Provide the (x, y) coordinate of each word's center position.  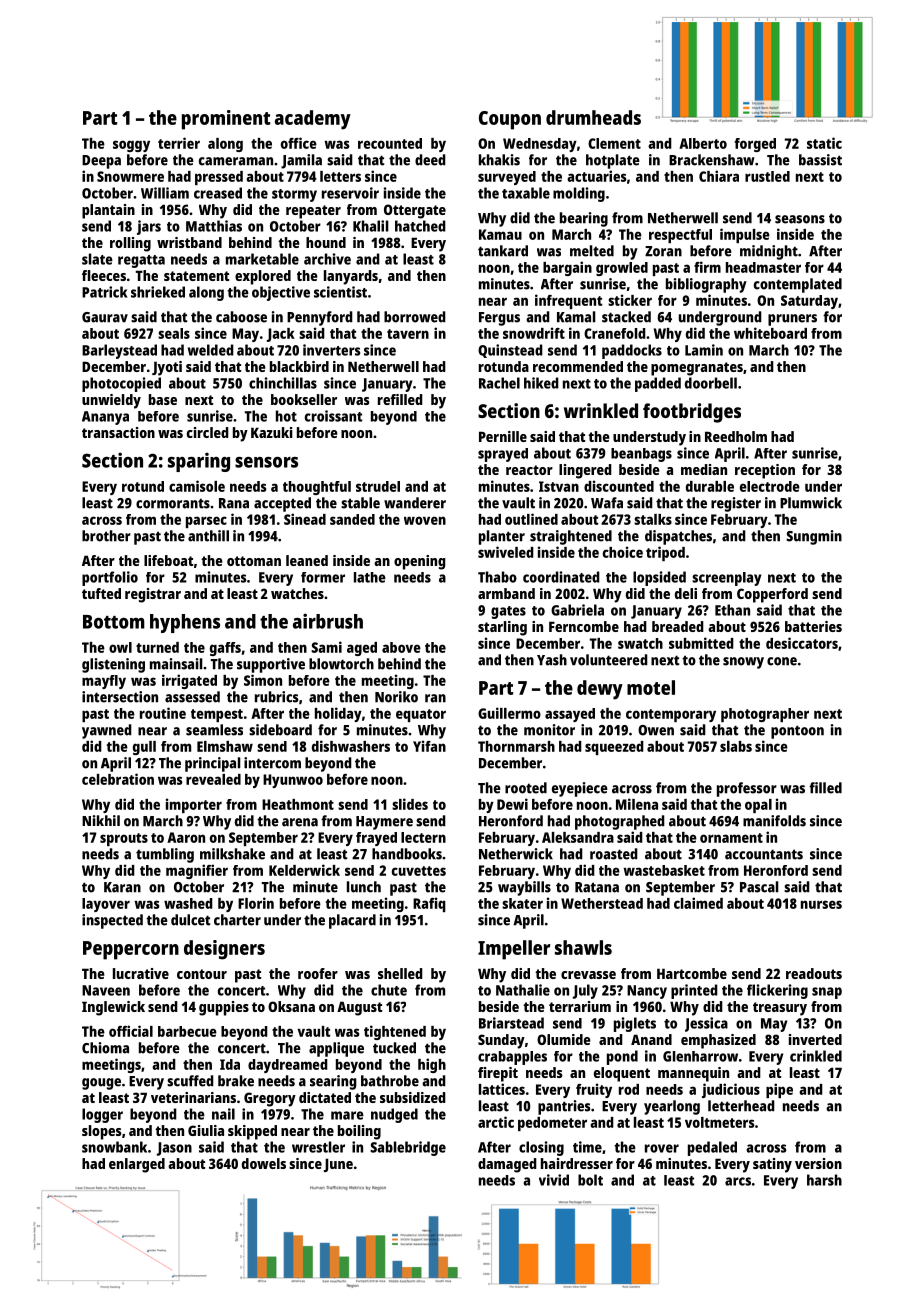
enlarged (137, 1165)
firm (707, 267)
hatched (420, 226)
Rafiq (429, 904)
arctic (496, 1122)
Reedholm (736, 436)
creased (218, 193)
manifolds (774, 821)
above (401, 647)
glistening (113, 665)
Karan (122, 887)
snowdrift (534, 333)
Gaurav (105, 317)
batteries (813, 626)
